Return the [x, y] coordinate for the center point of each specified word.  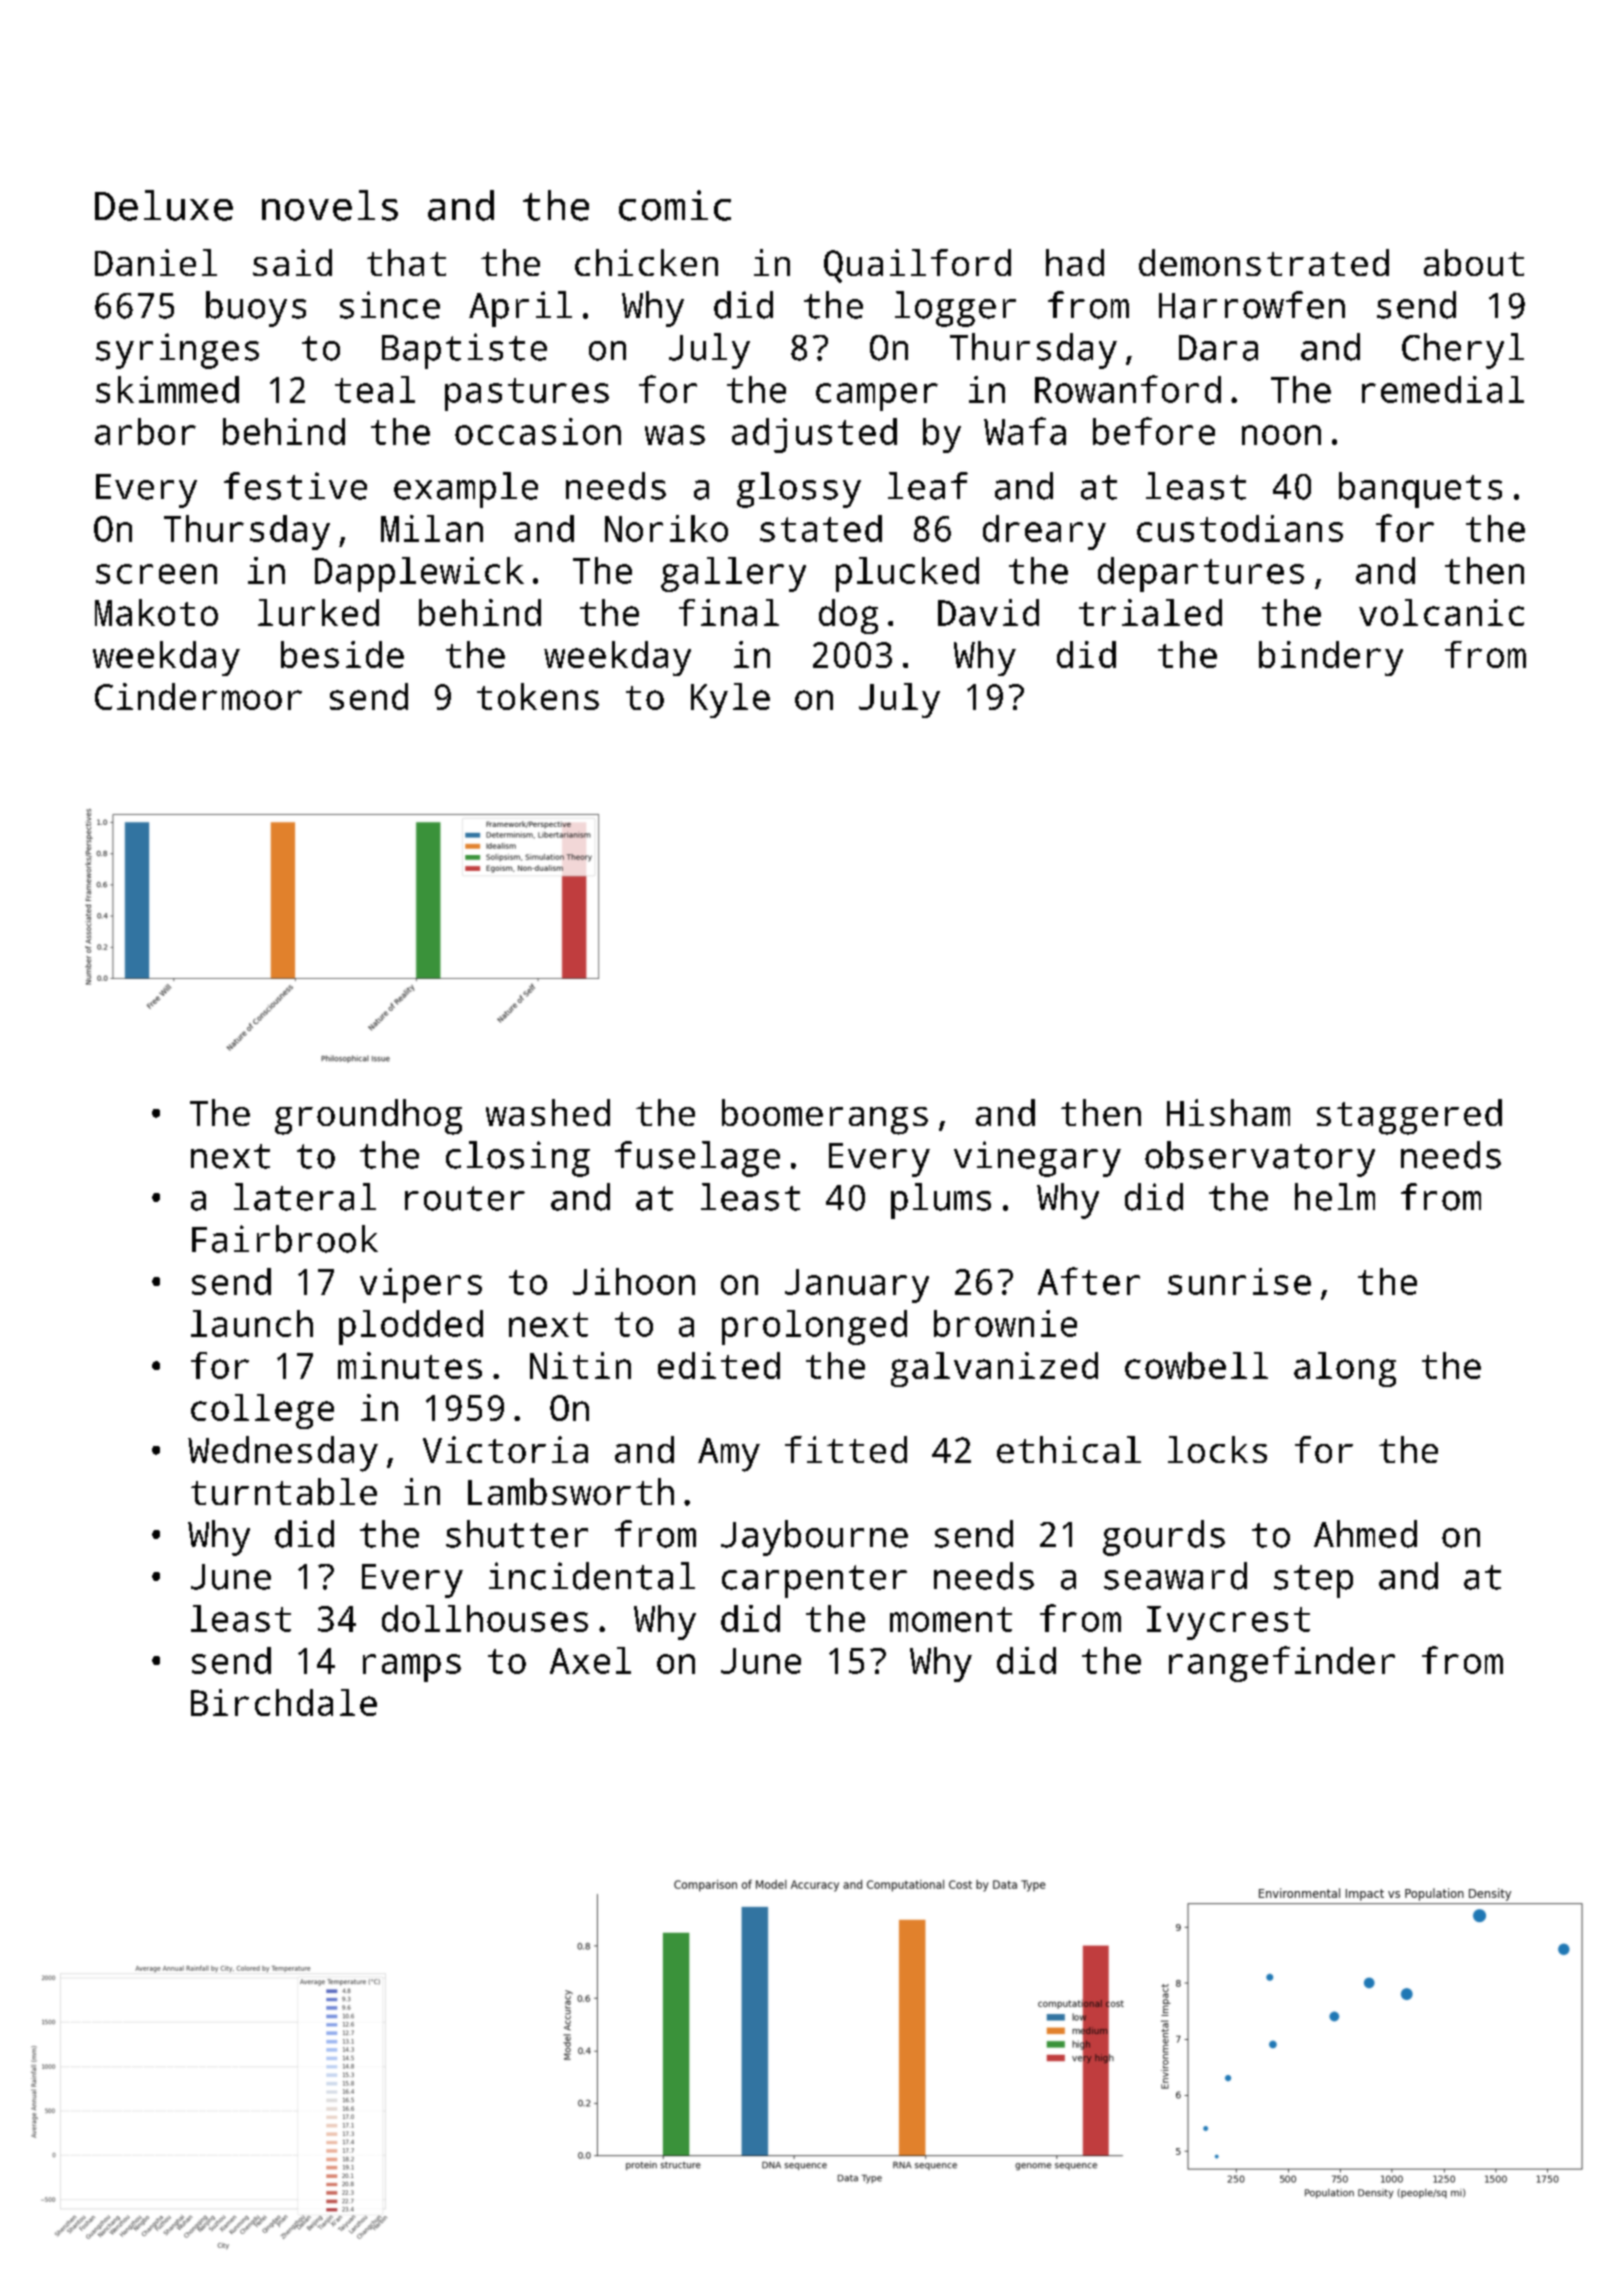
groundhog [368, 1117]
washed [548, 1112]
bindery [1331, 658]
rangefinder [1282, 1664]
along [1345, 1369]
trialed [1150, 612]
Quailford [917, 266]
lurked [318, 612]
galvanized [994, 1369]
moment [951, 1619]
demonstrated [1264, 262]
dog [848, 616]
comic [675, 205]
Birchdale [284, 1702]
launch [252, 1323]
